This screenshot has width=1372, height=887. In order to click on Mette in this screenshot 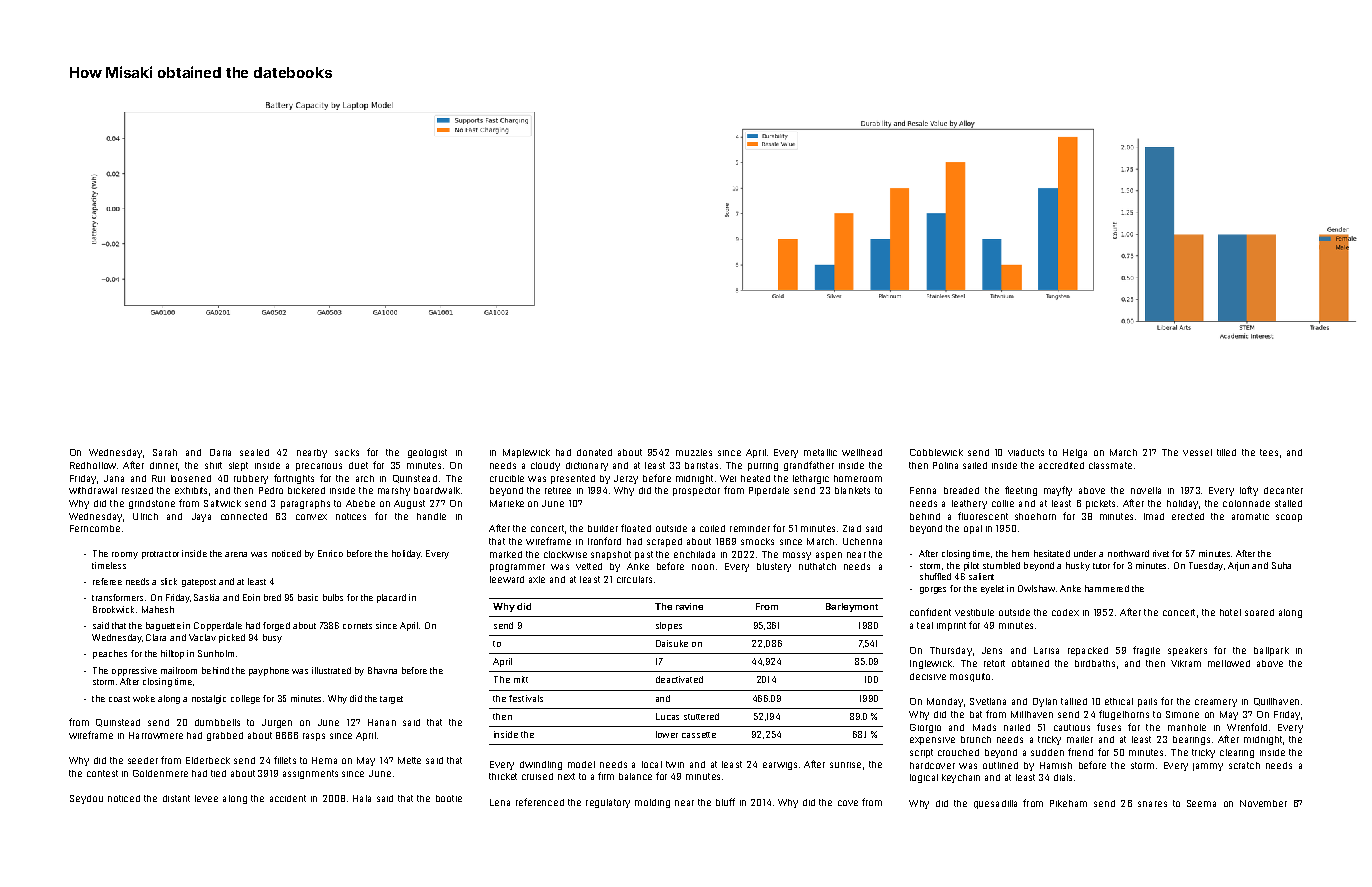, I will do `click(409, 760)`.
